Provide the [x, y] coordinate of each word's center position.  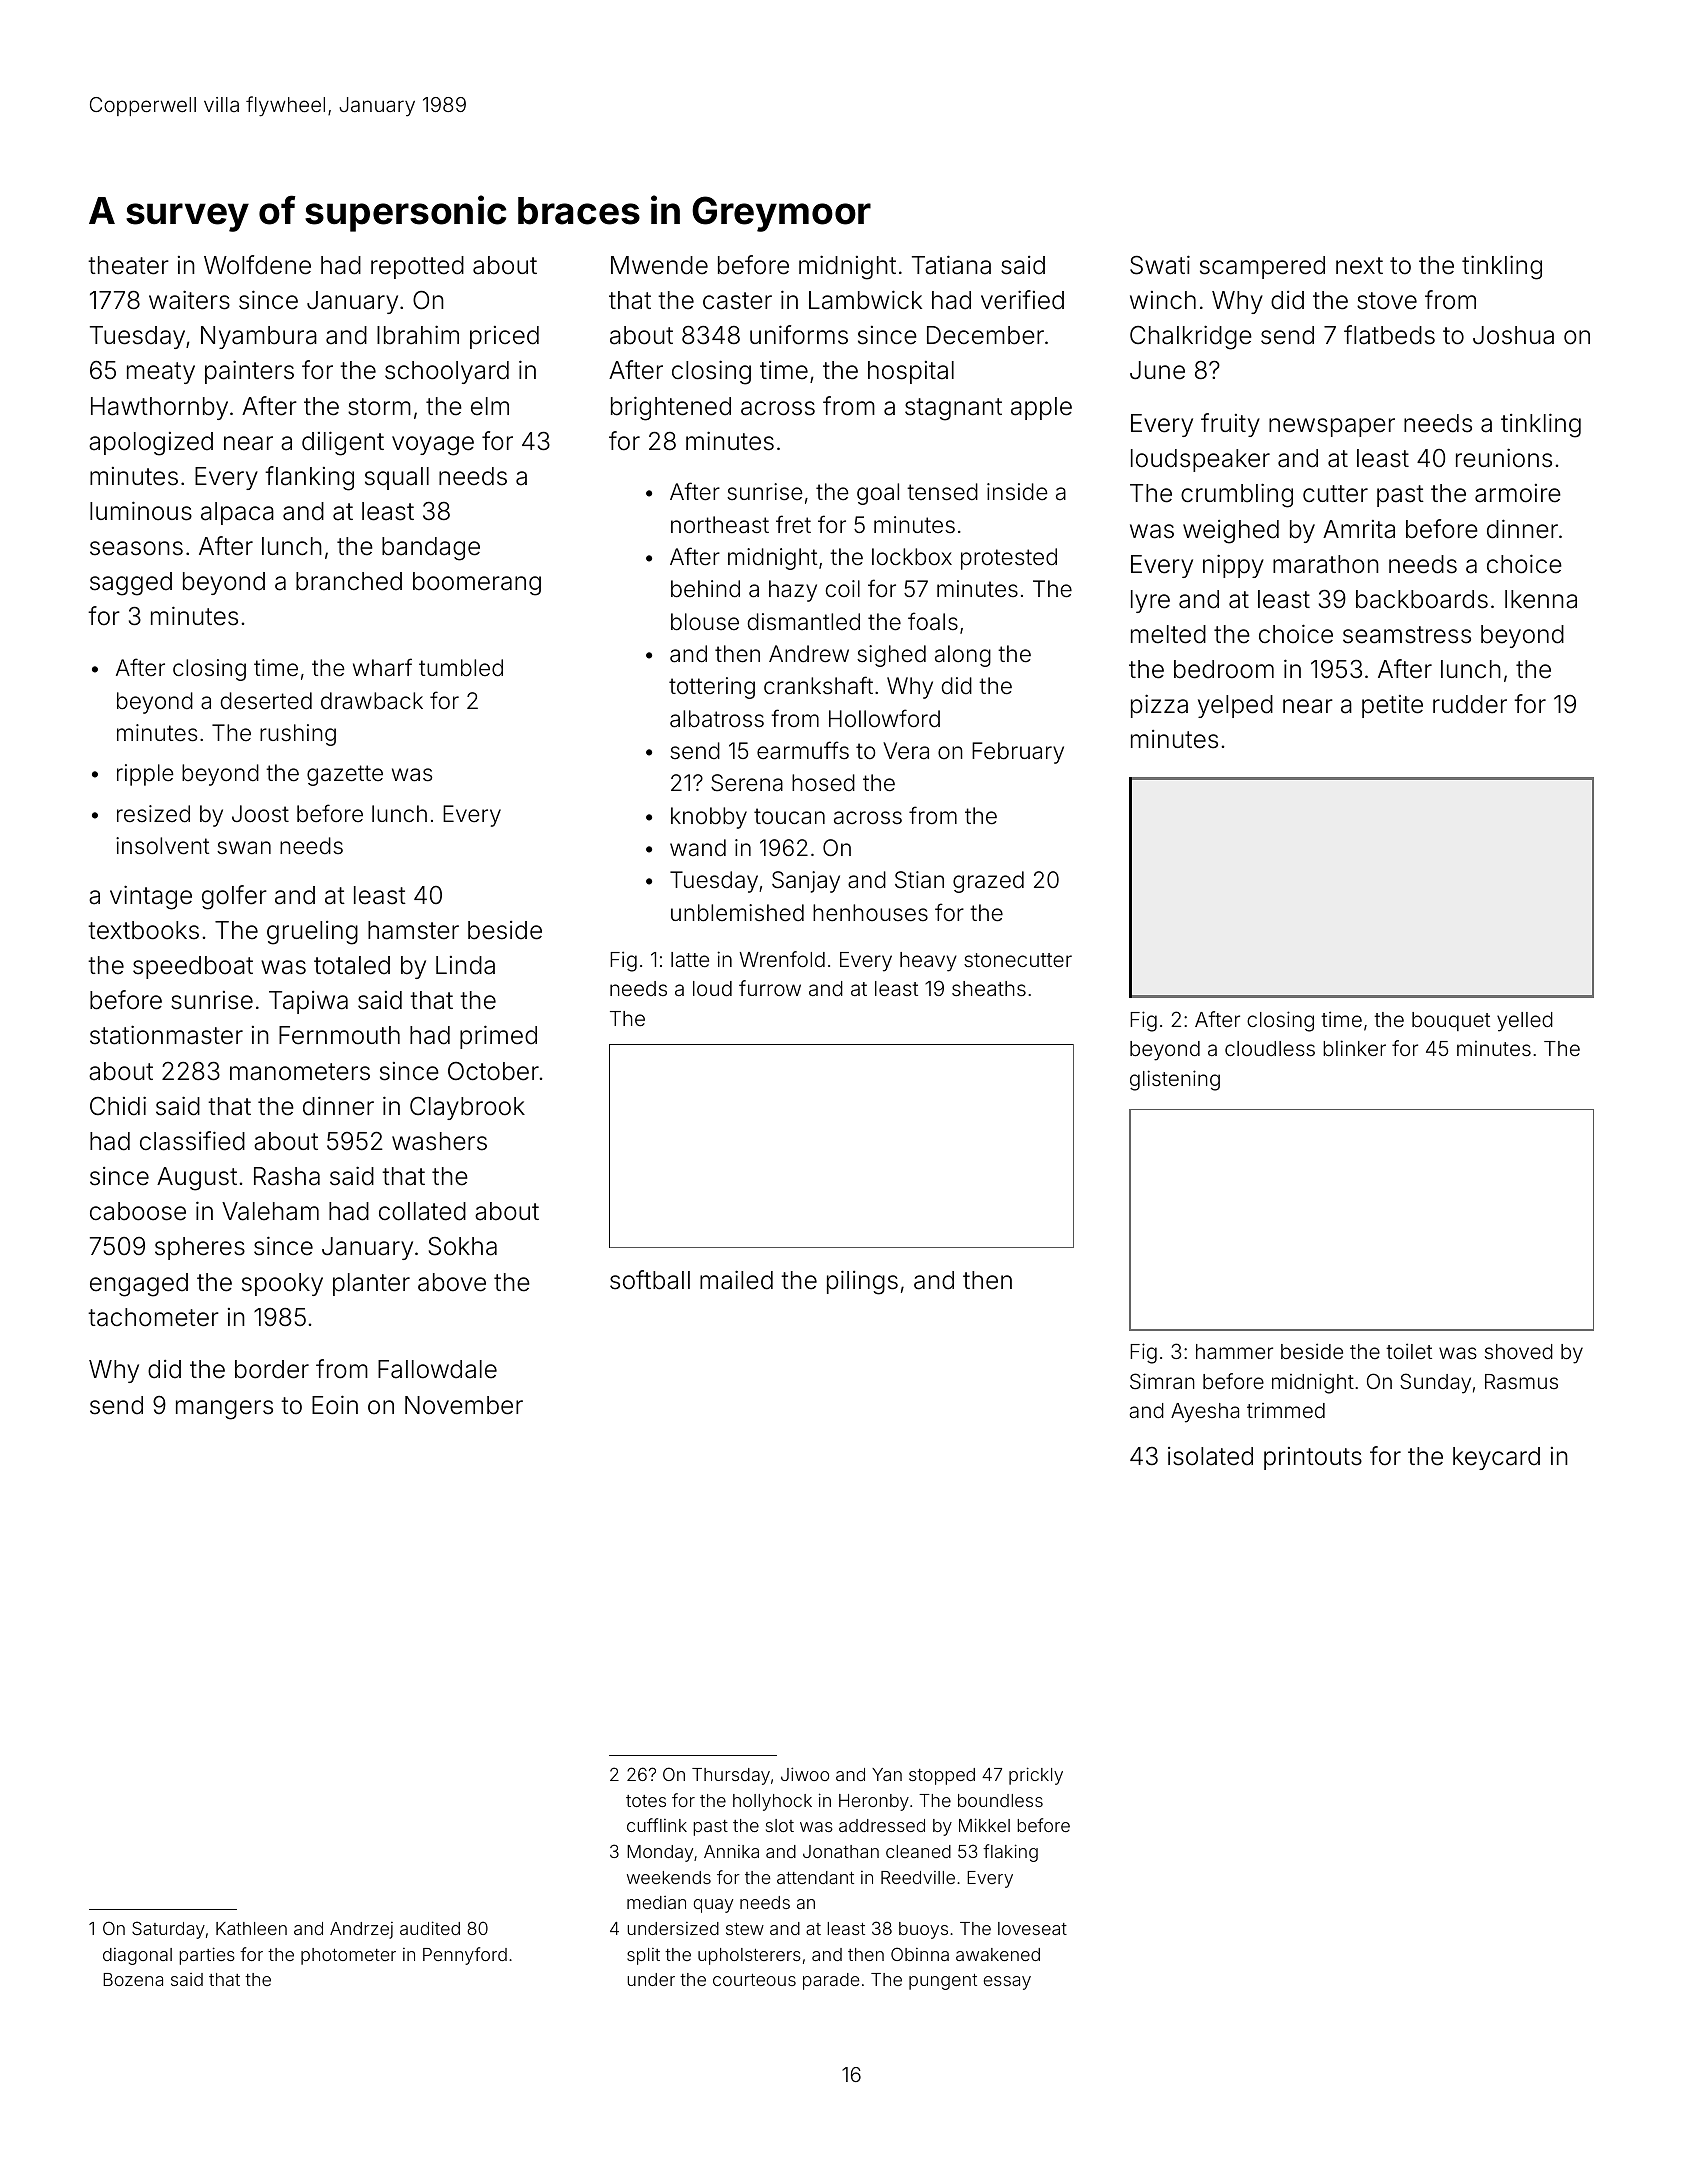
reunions [1504, 458]
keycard [1496, 1458]
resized [153, 814]
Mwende [659, 265]
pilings [862, 1282]
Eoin [335, 1405]
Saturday [168, 1930]
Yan [887, 1774]
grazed [988, 882]
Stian [919, 880]
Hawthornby [159, 408]
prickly [1036, 1776]
